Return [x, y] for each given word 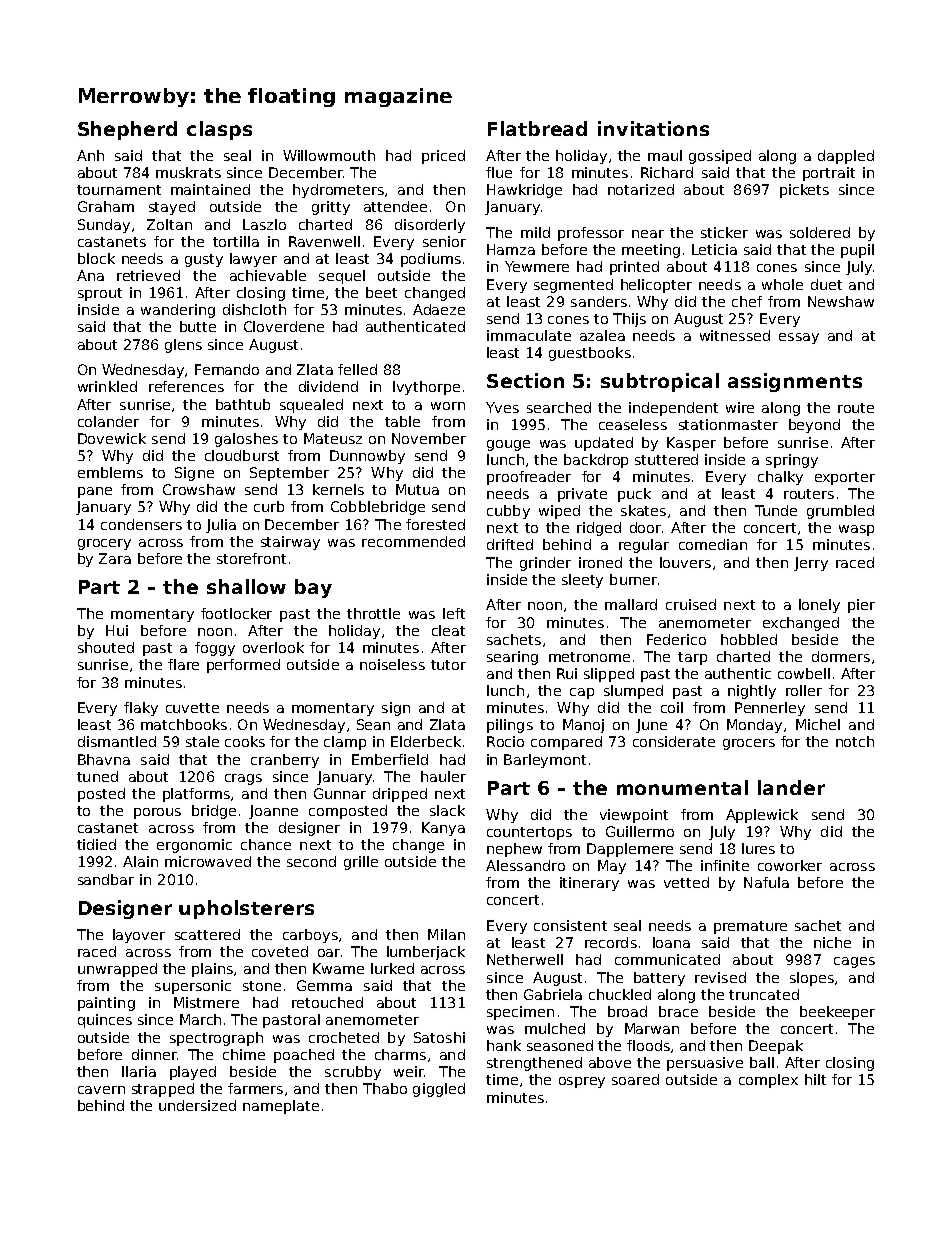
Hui [117, 630]
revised [720, 977]
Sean [373, 724]
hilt [815, 1079]
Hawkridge [524, 191]
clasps [219, 130]
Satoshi [439, 1037]
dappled [846, 157]
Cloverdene [284, 326]
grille [361, 863]
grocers [749, 744]
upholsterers [246, 909]
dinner [154, 1054]
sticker [724, 232]
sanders [599, 301]
